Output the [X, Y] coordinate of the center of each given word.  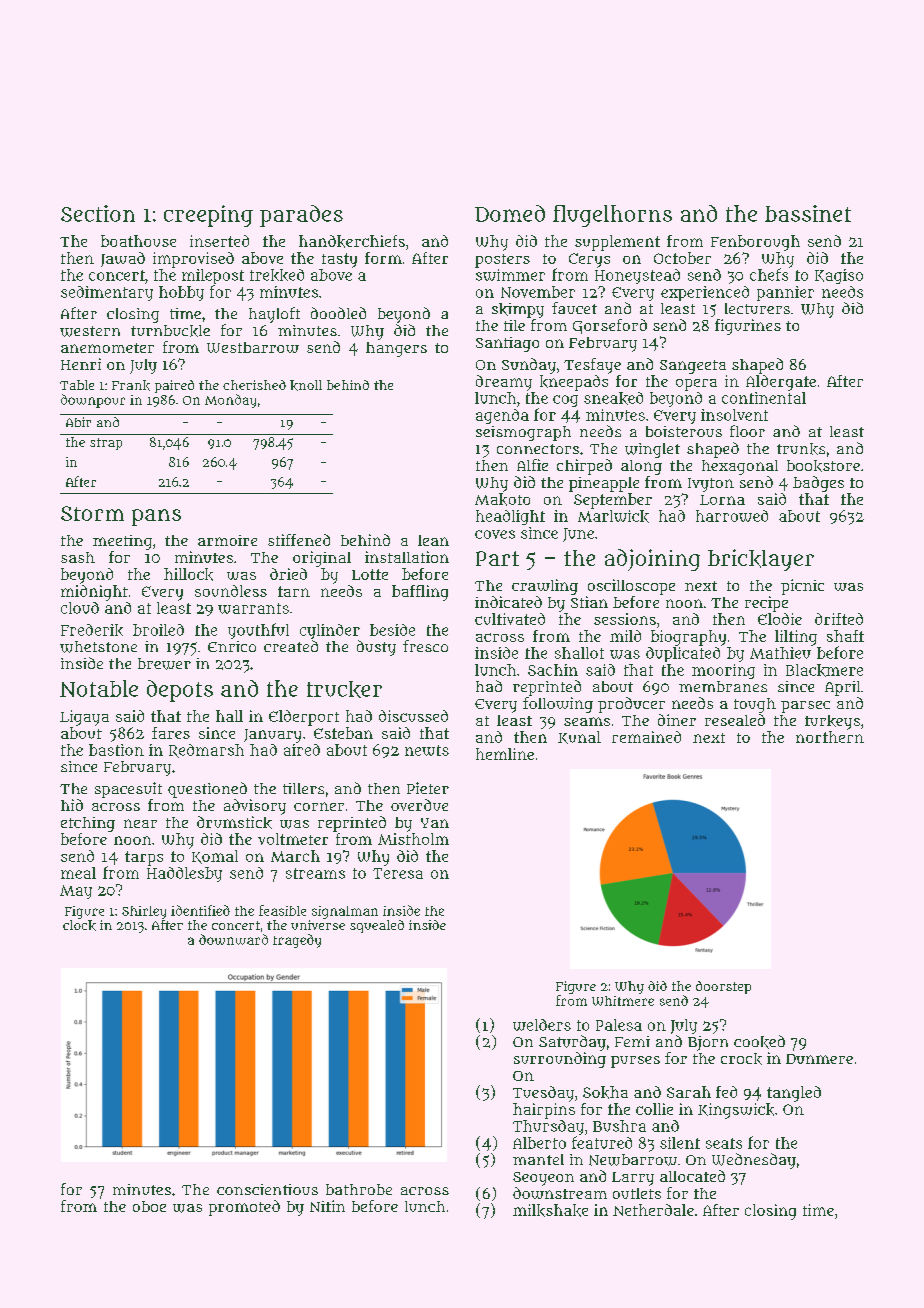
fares [171, 733]
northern [830, 737]
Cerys [589, 260]
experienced [705, 293]
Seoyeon [543, 1179]
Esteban [343, 733]
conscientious [267, 1189]
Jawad [123, 259]
